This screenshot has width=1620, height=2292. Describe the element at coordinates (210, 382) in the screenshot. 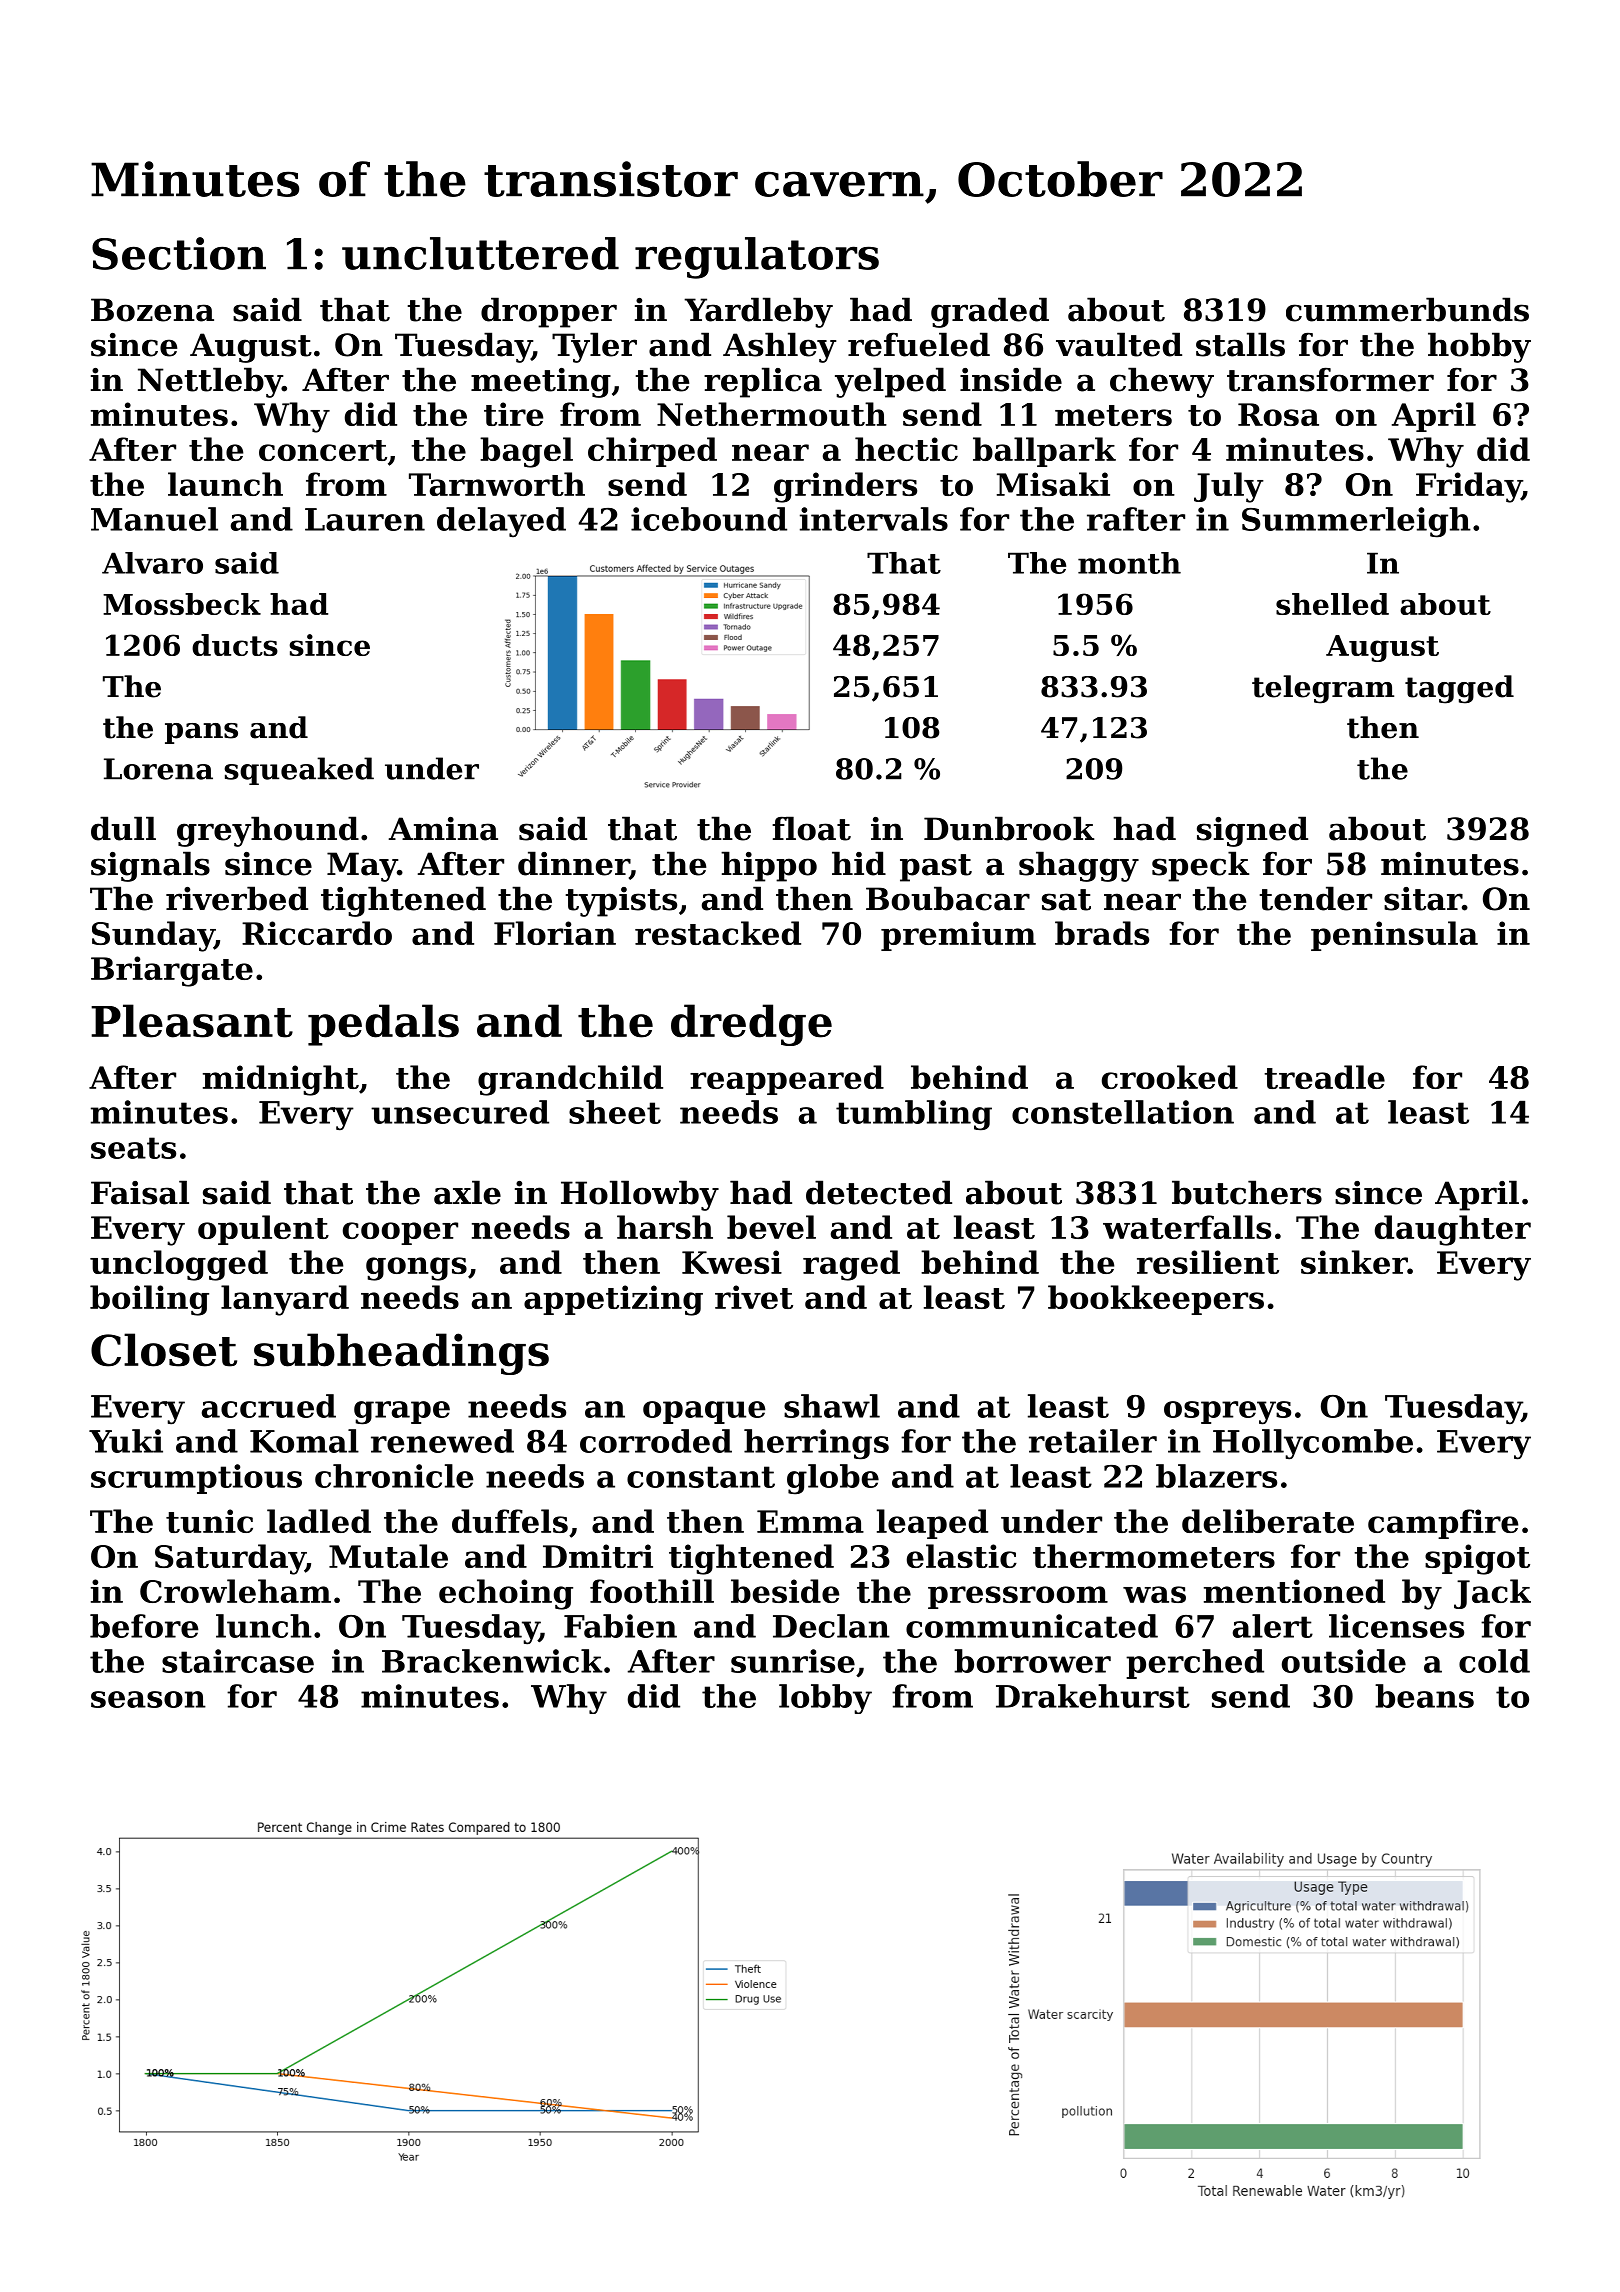

I see `Nettleby` at that location.
